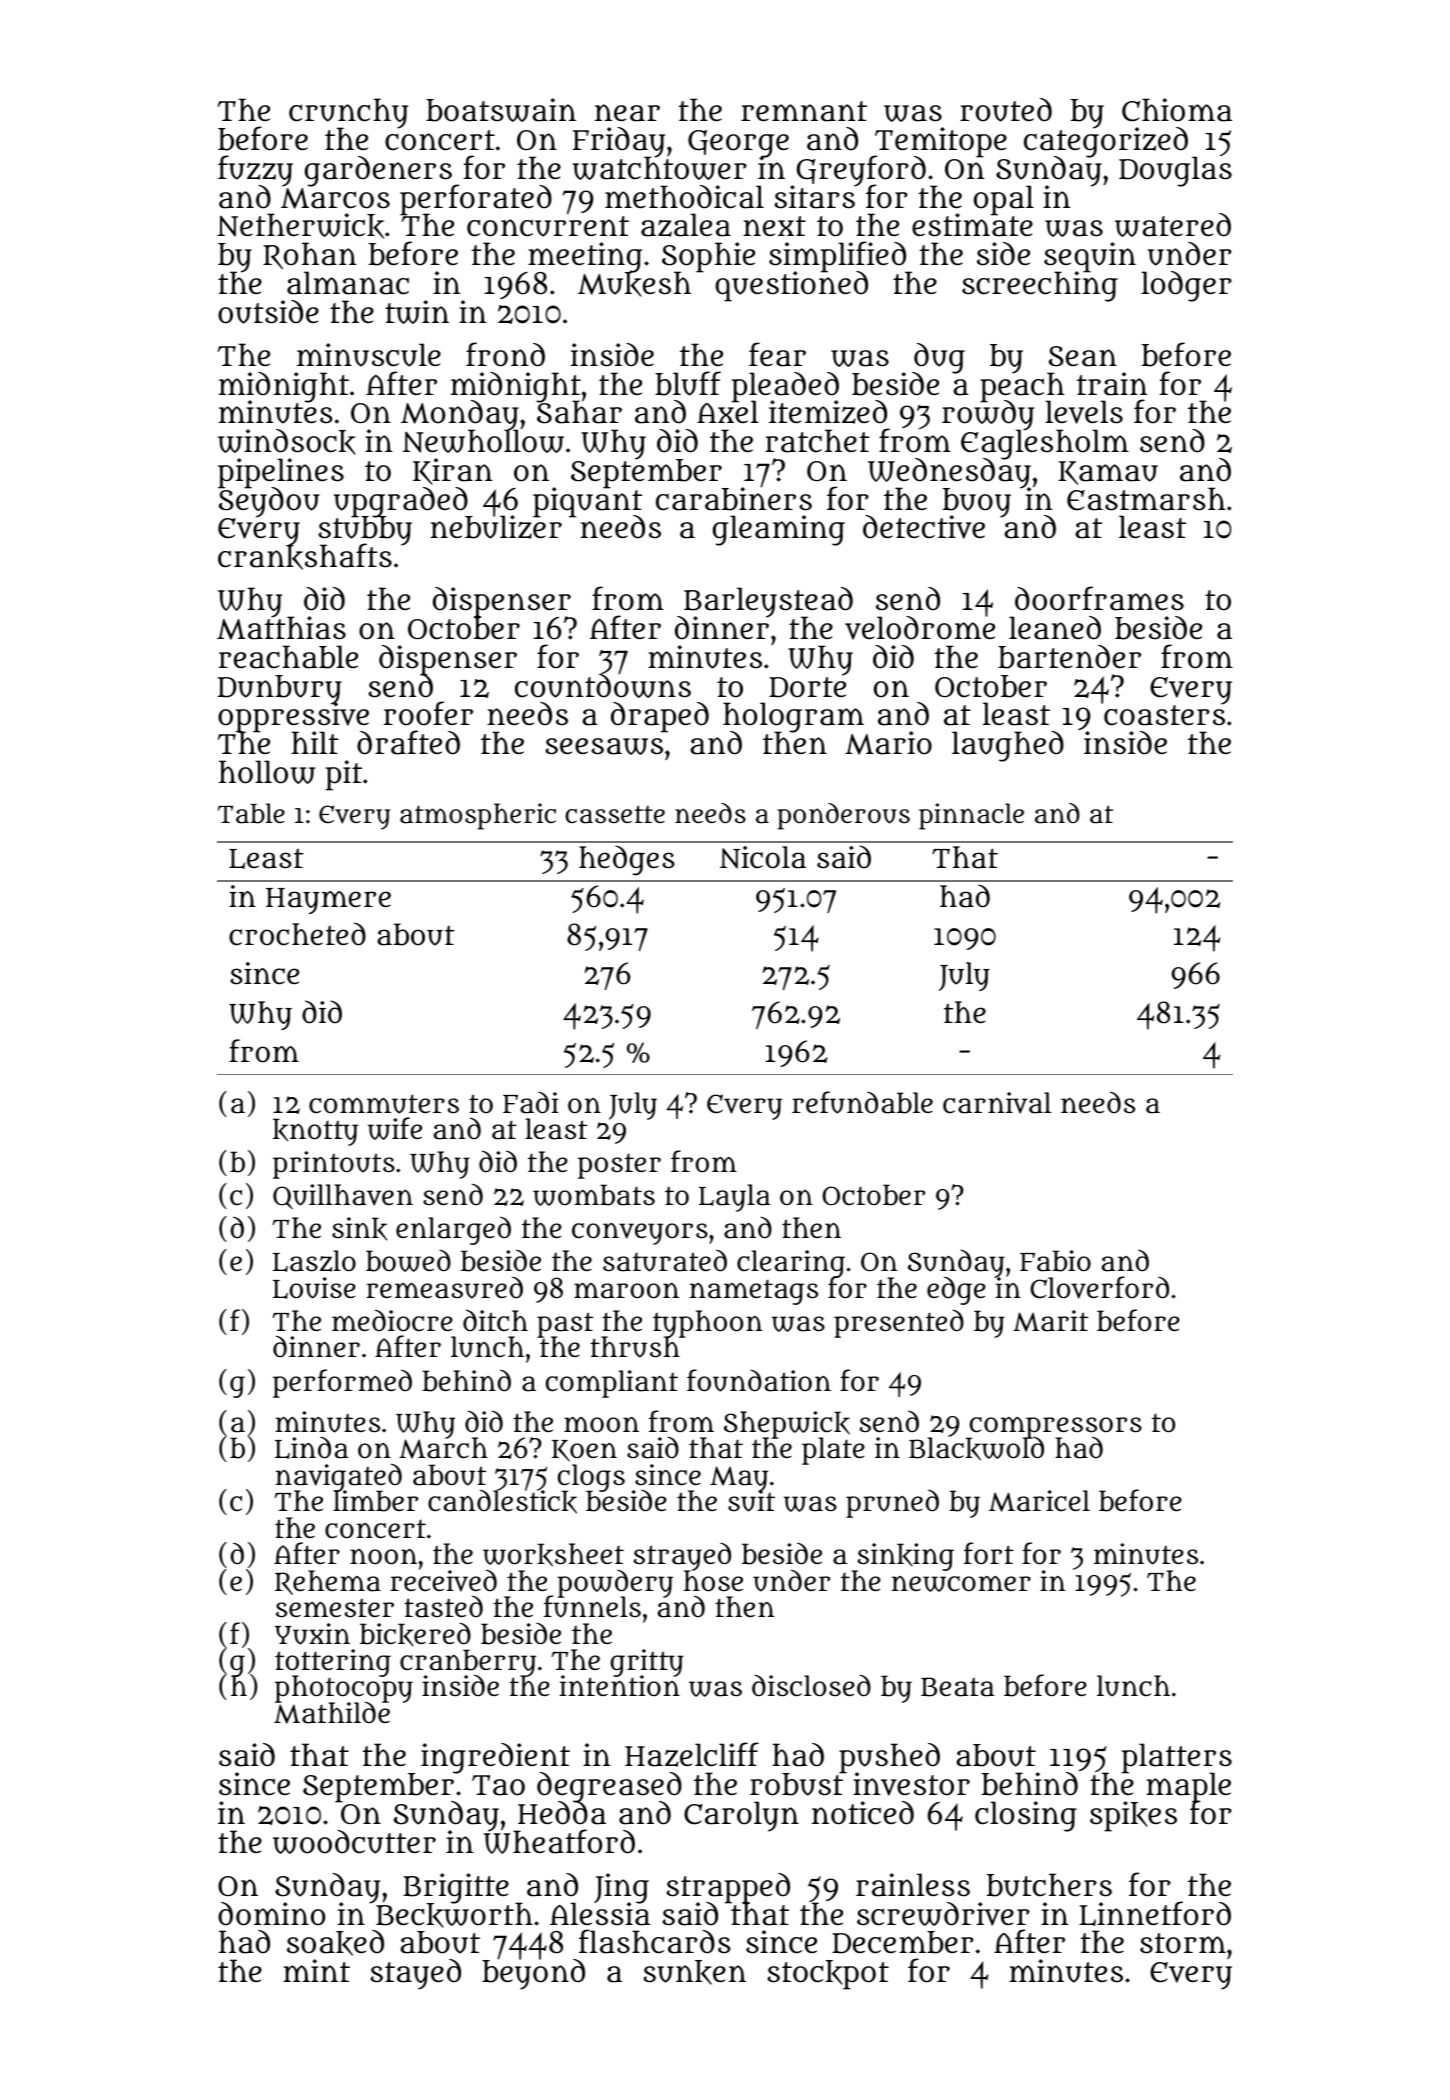  What do you see at coordinates (1099, 1287) in the screenshot?
I see `Cloverford` at bounding box center [1099, 1287].
